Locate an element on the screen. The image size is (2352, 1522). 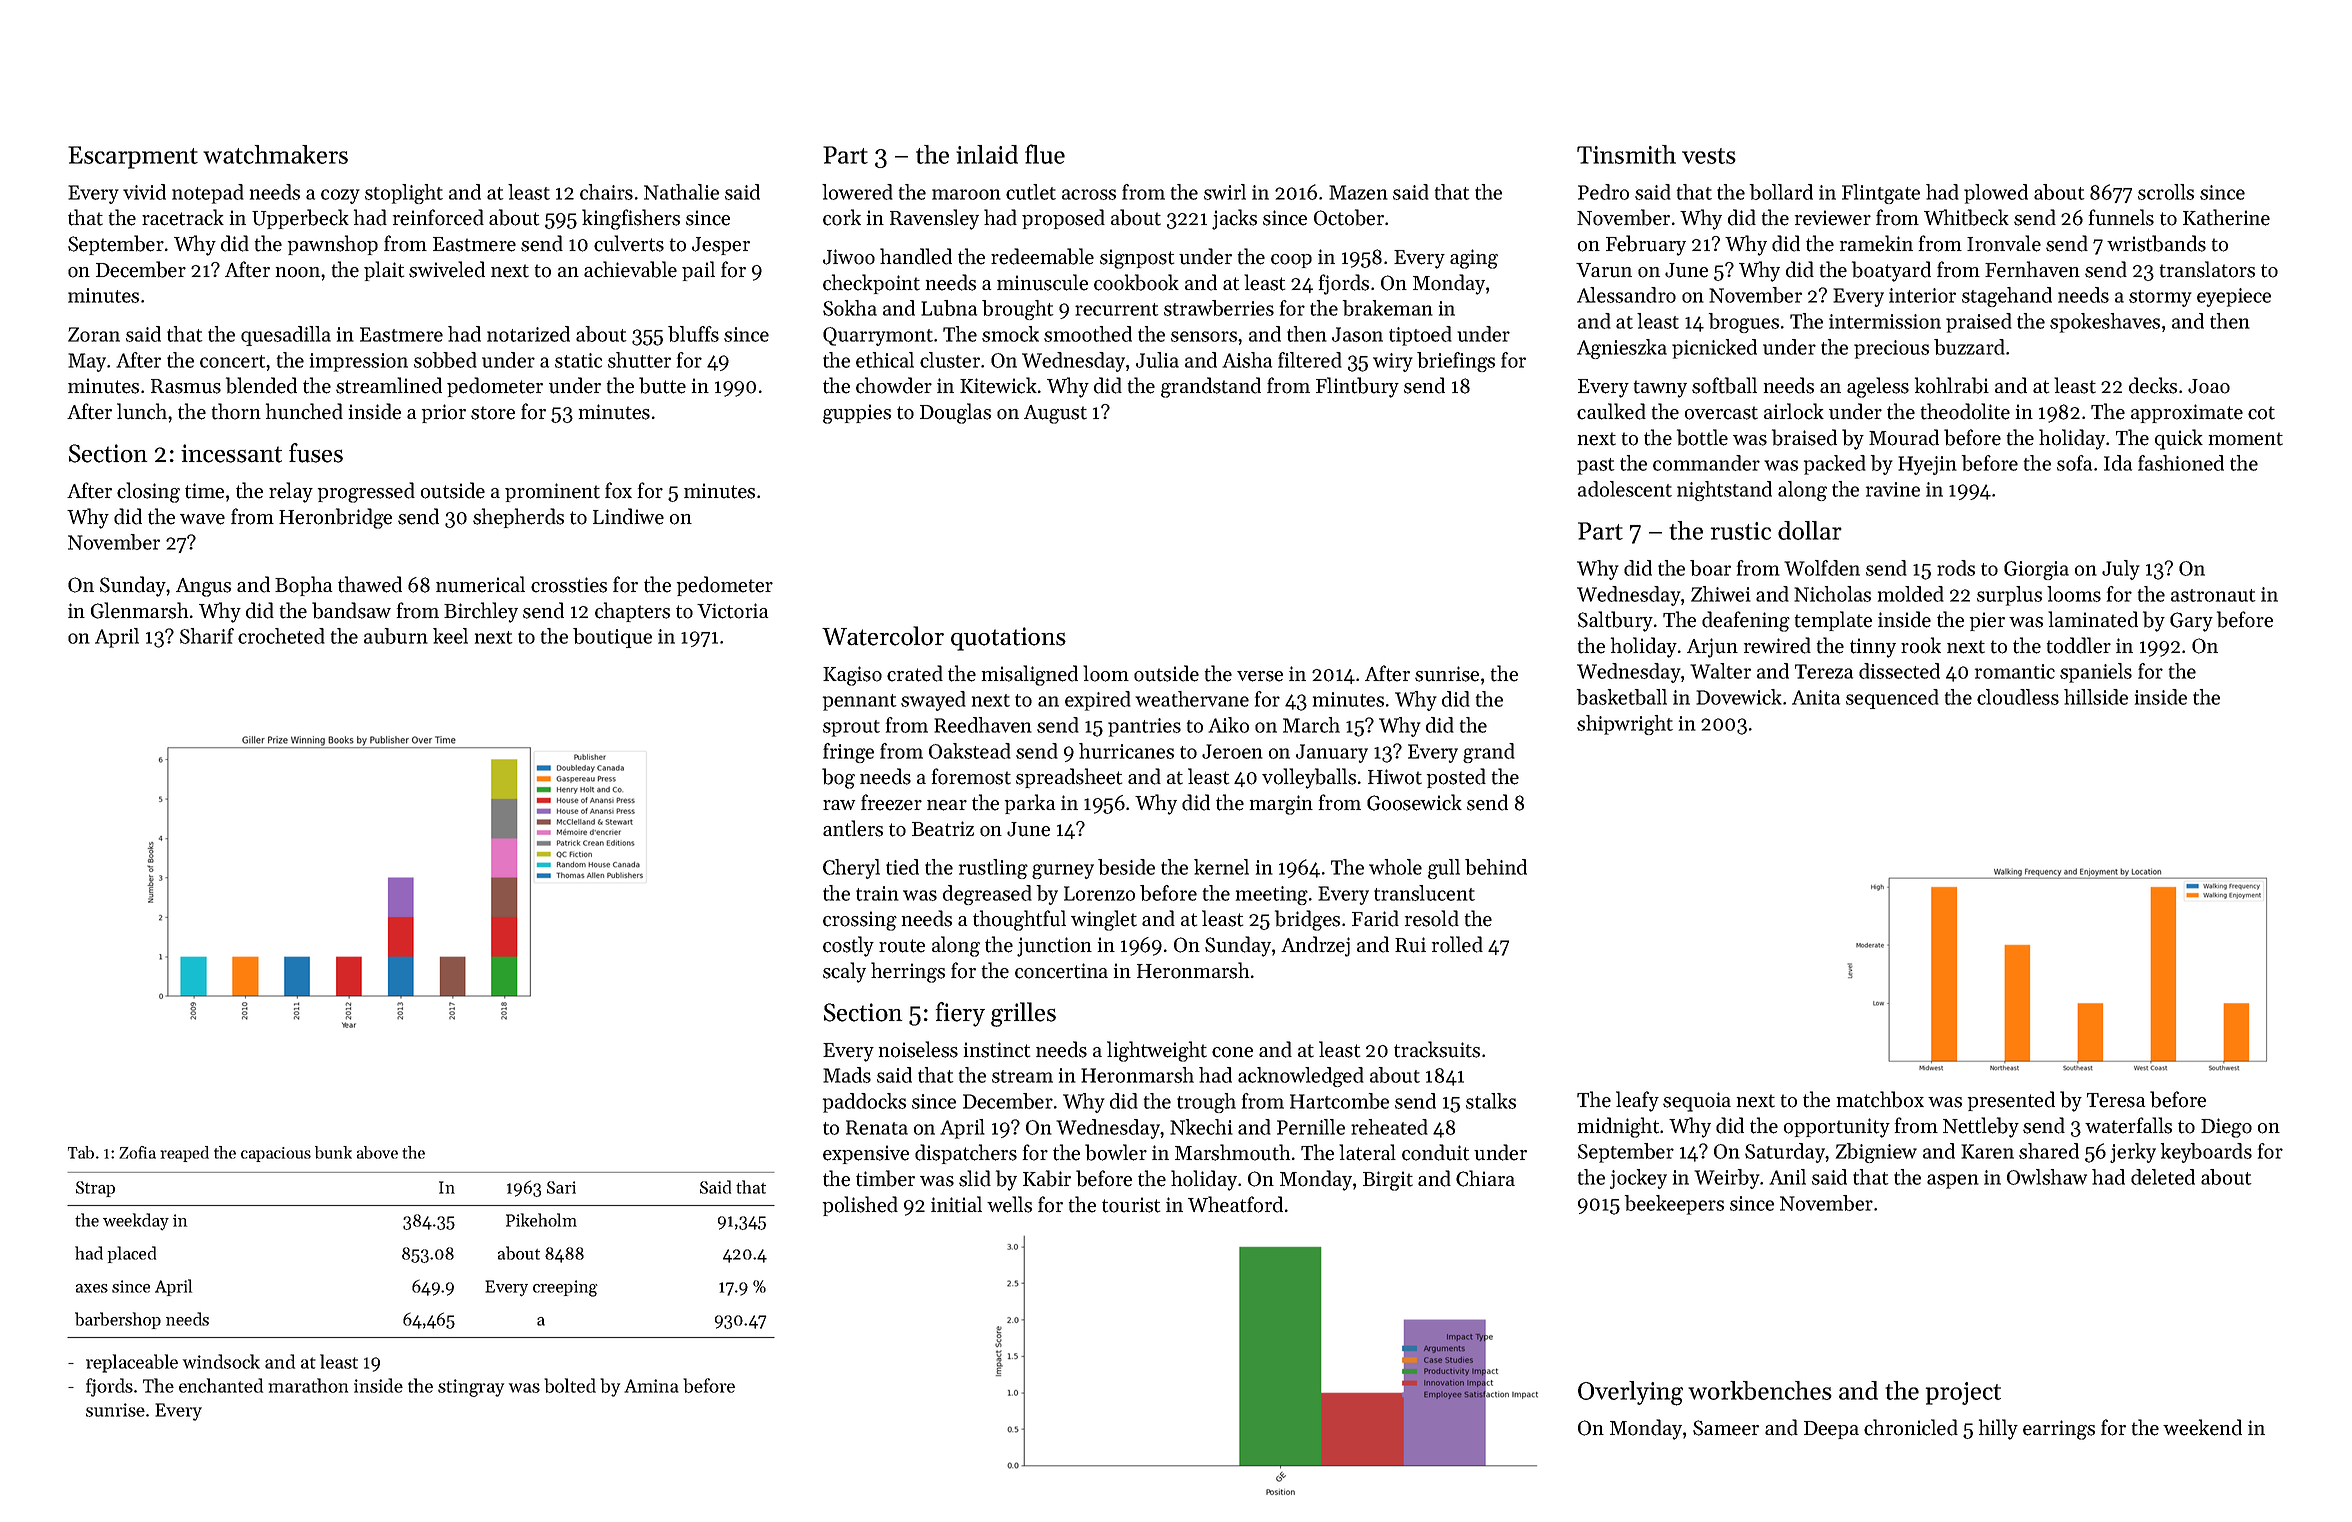
scaly is located at coordinates (844, 972).
